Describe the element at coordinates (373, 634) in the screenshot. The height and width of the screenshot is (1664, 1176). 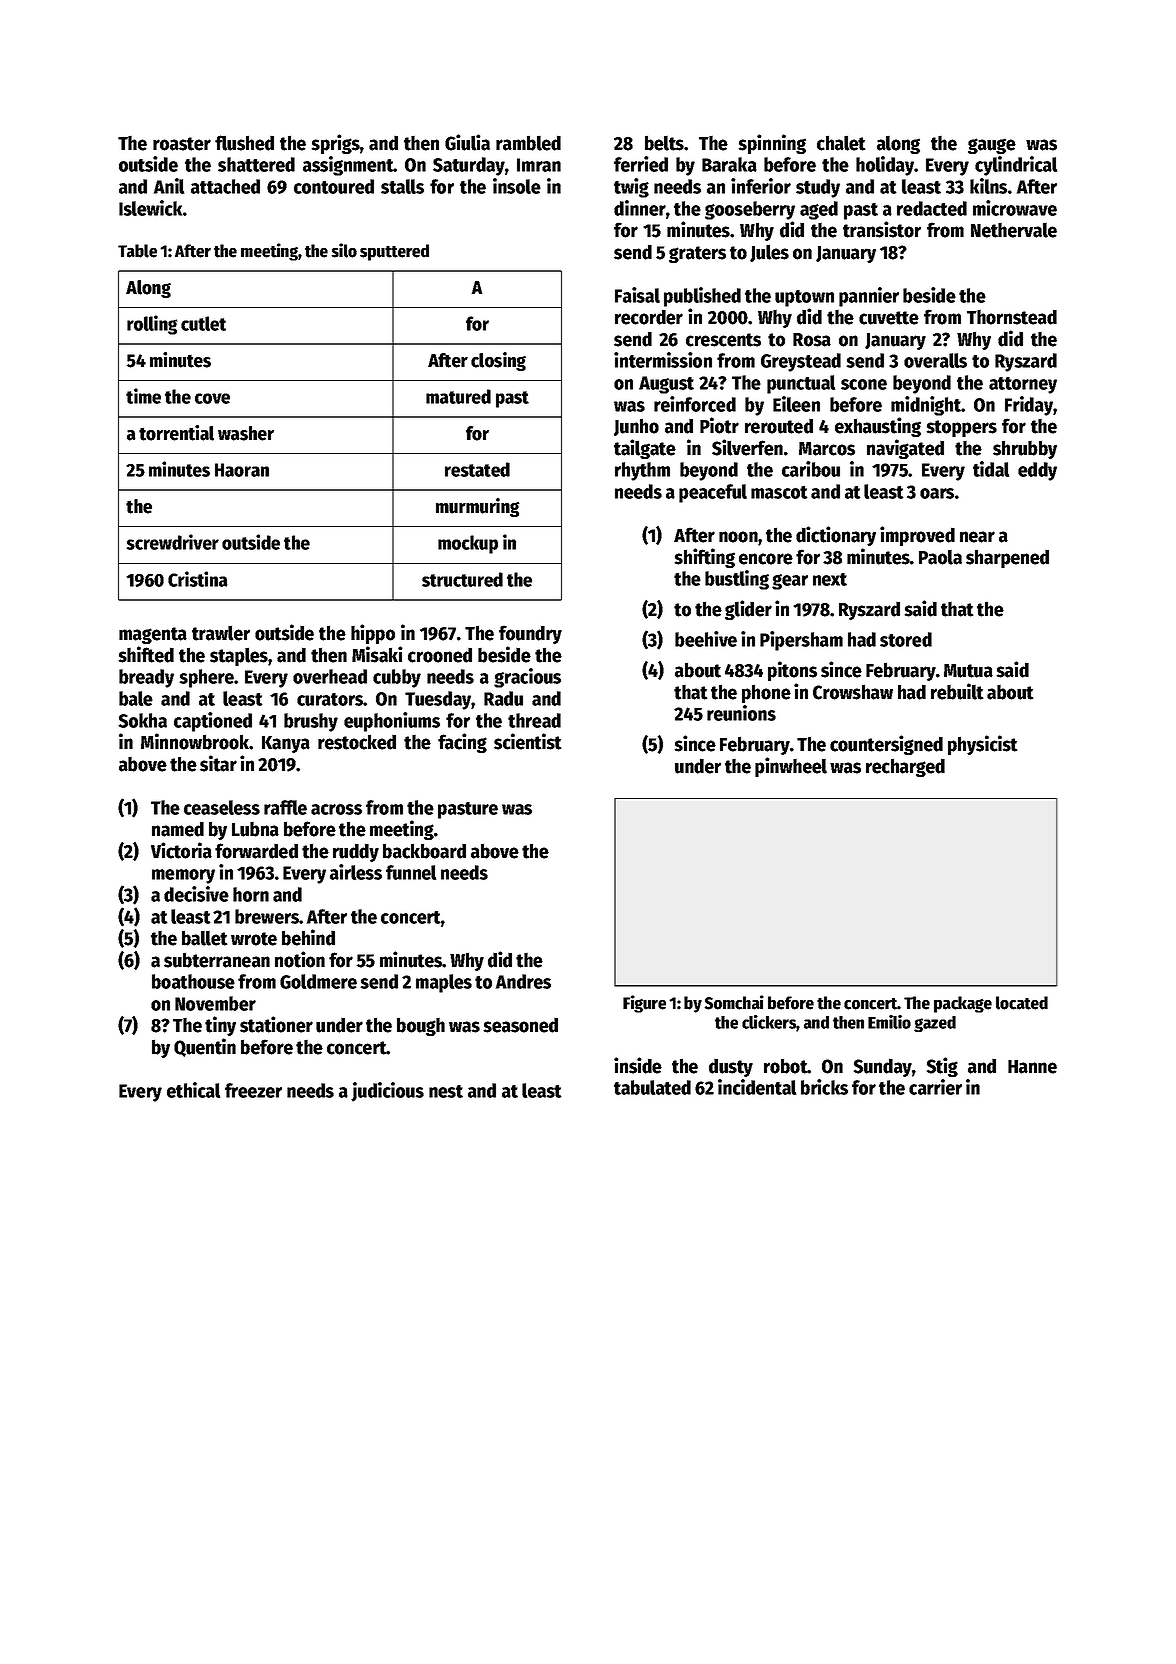
I see `hippo` at that location.
